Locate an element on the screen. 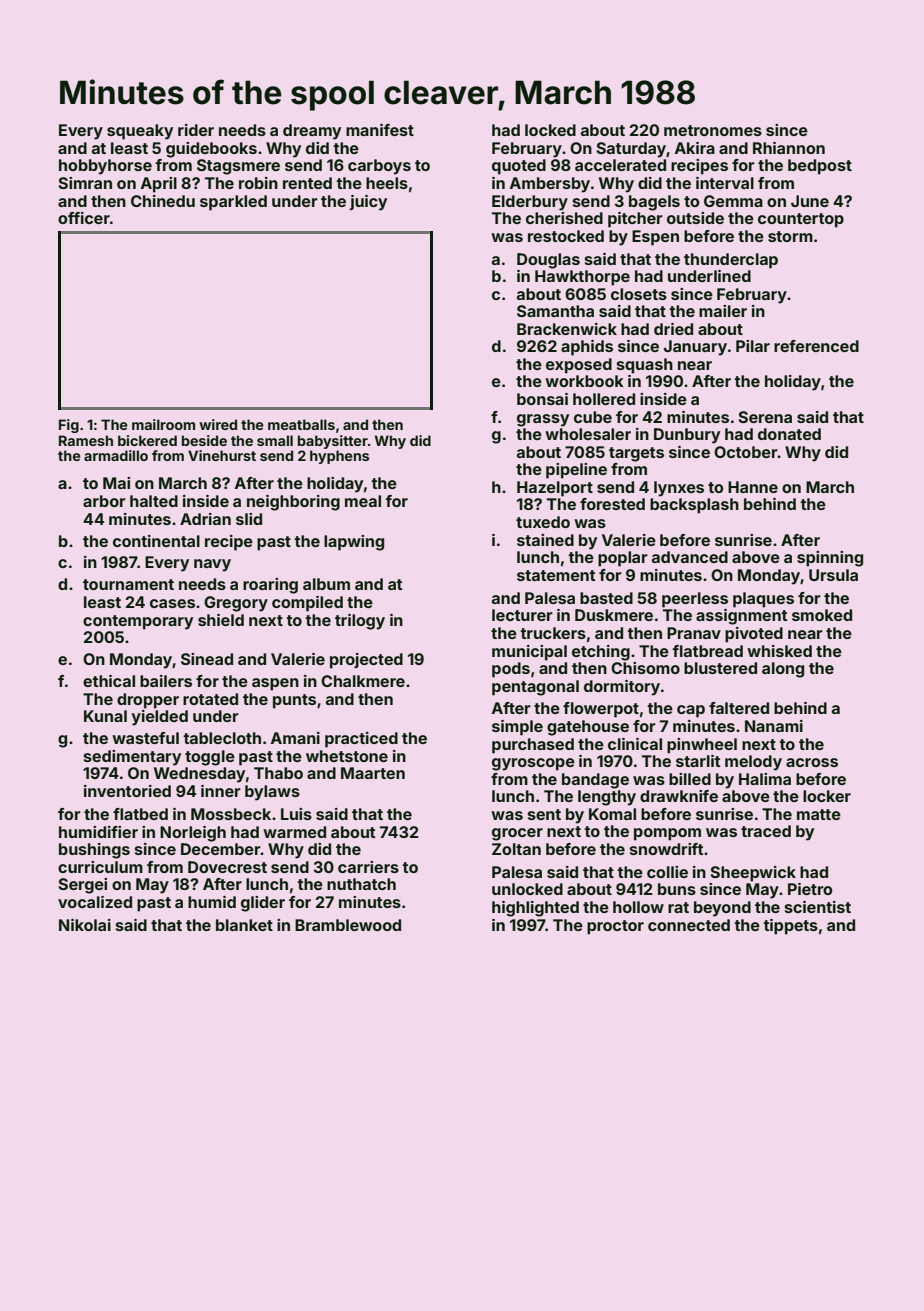 This screenshot has height=1311, width=924. toggle is located at coordinates (210, 758).
